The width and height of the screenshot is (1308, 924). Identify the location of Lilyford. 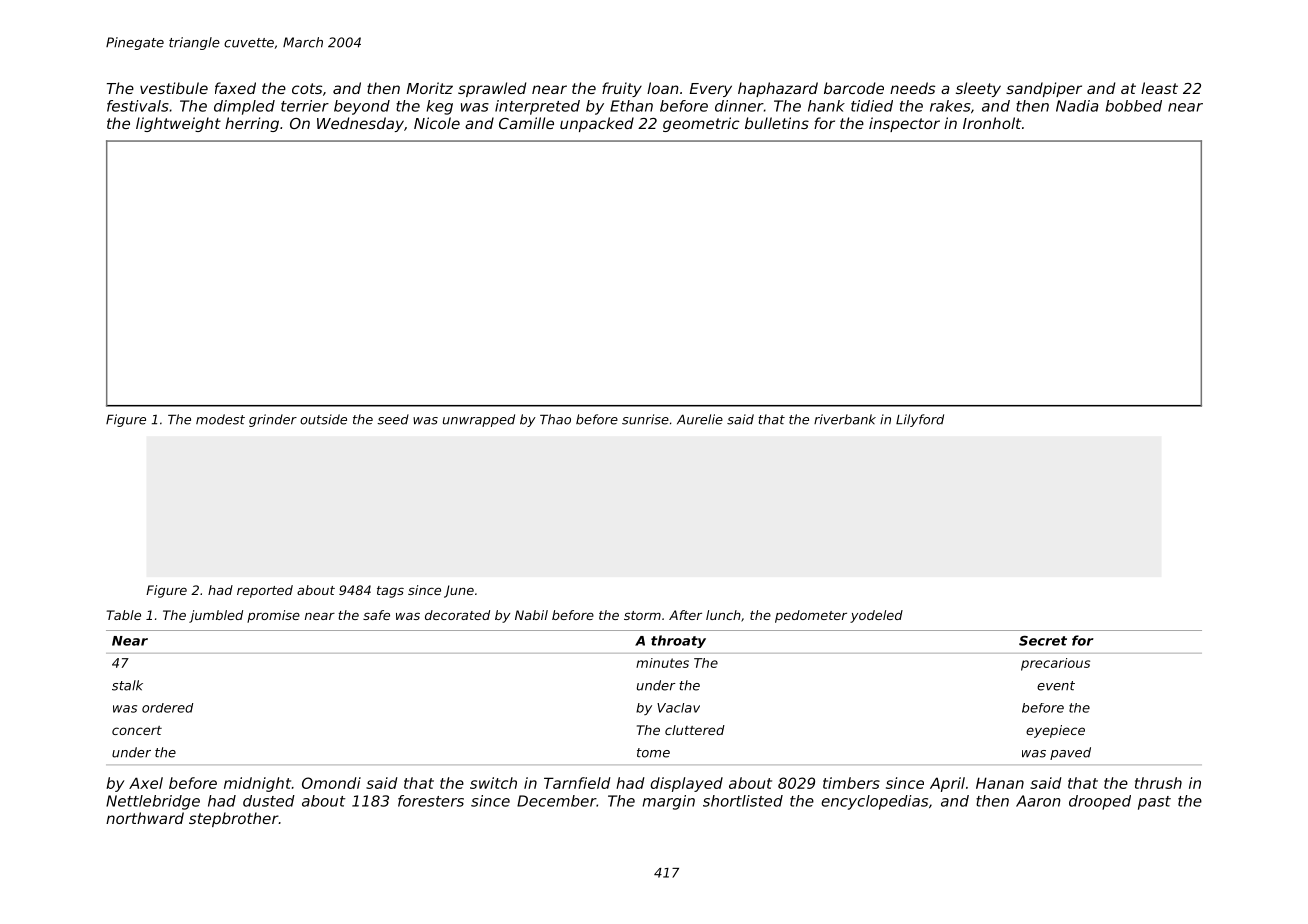
(920, 420).
